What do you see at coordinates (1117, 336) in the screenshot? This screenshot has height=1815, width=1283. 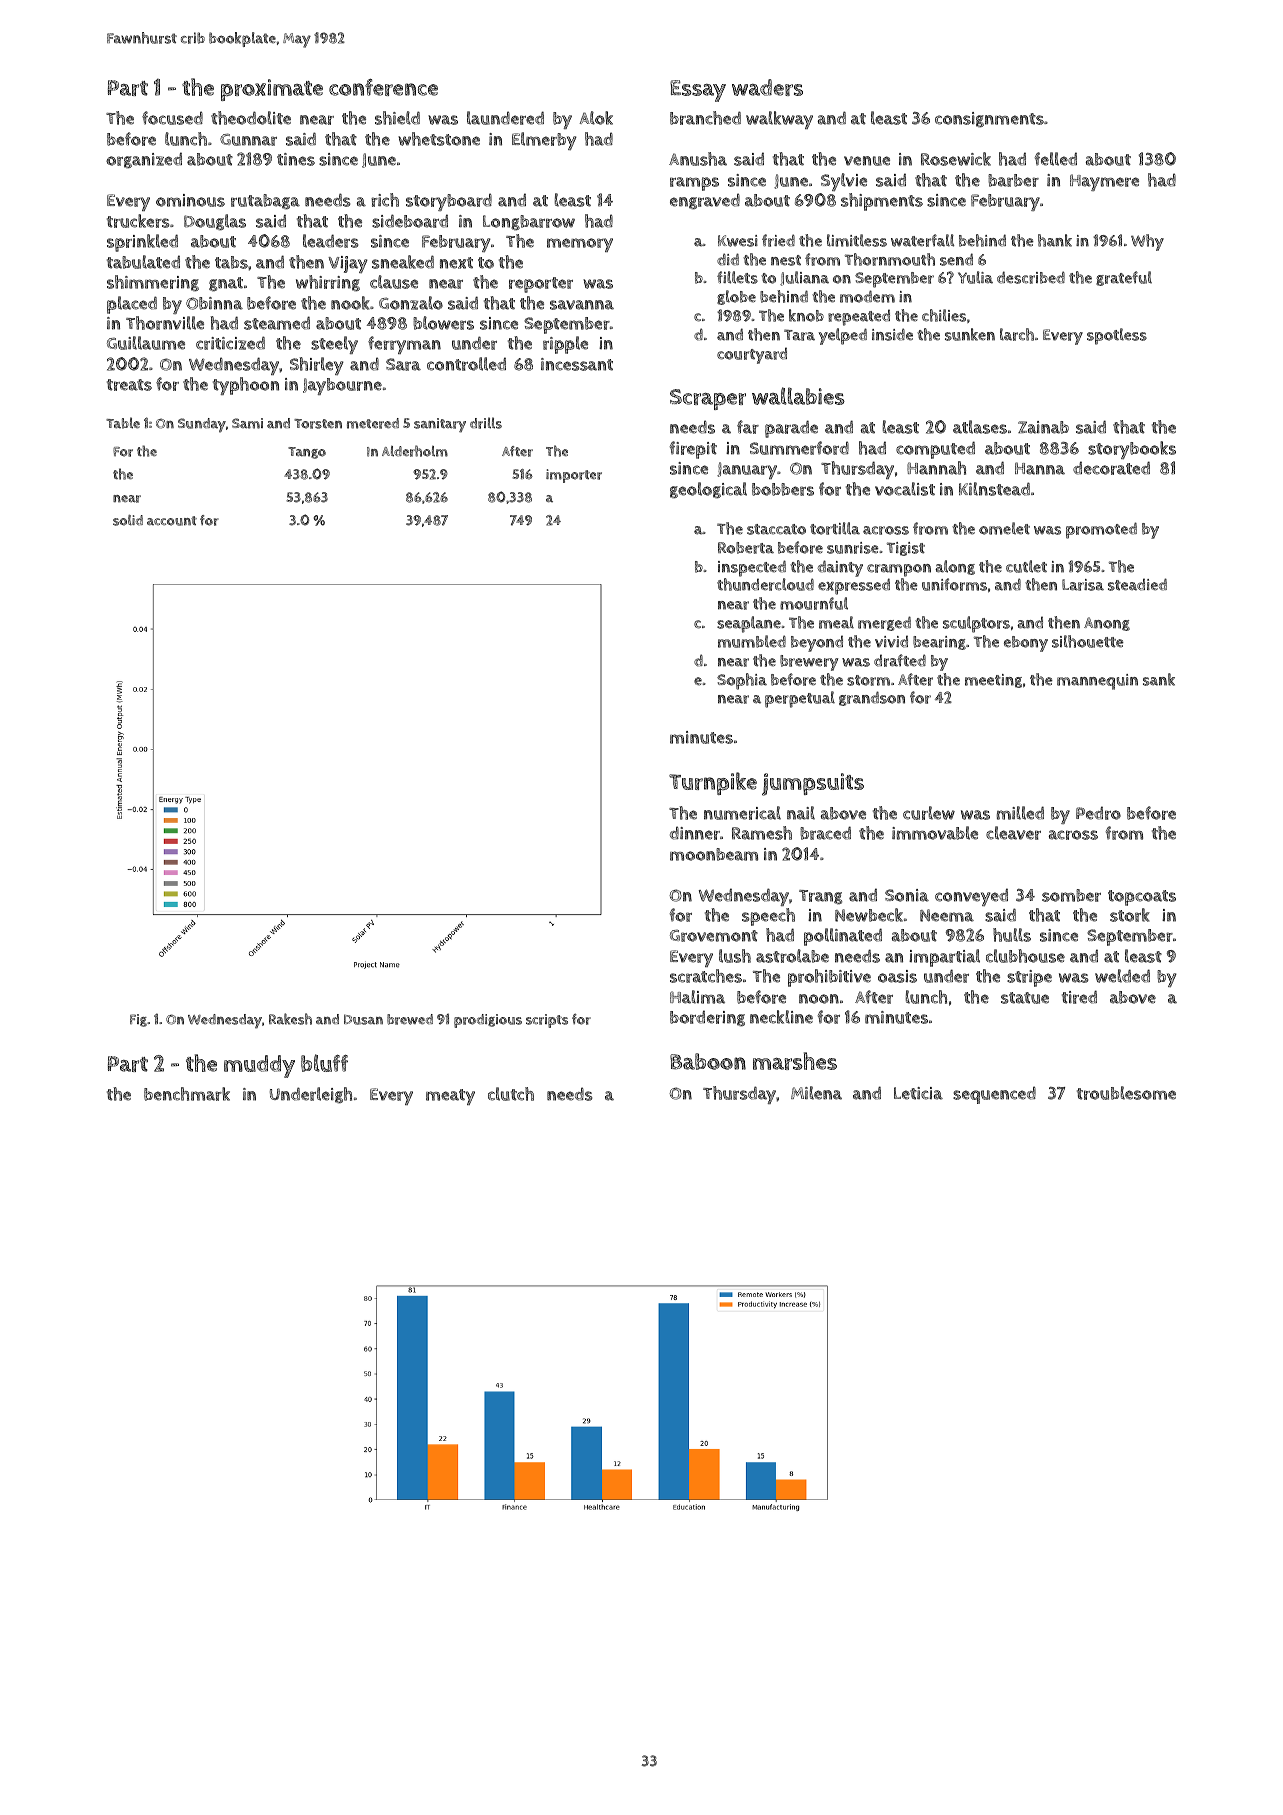 I see `spotless` at bounding box center [1117, 336].
